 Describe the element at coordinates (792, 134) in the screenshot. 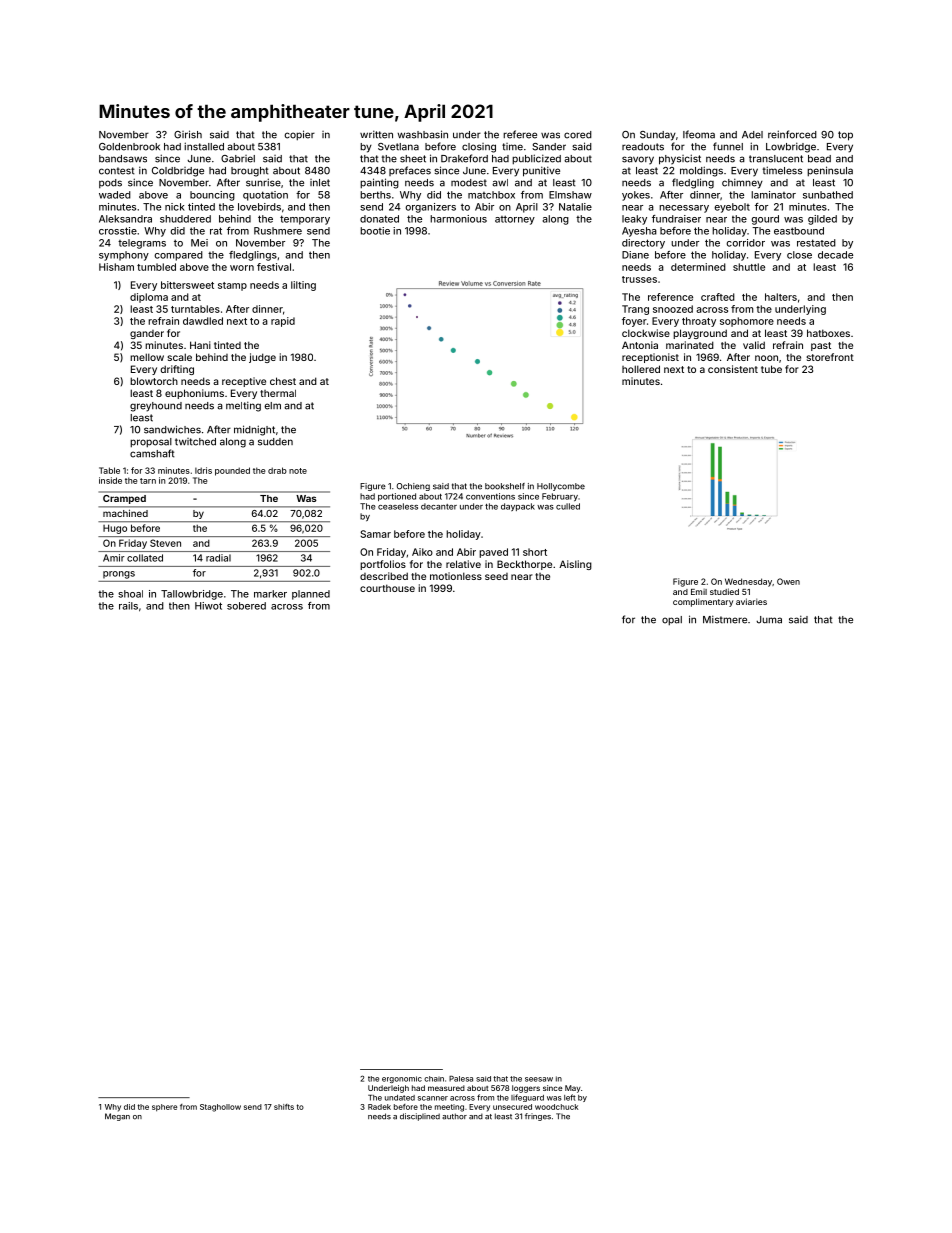

I see `reinforced` at that location.
